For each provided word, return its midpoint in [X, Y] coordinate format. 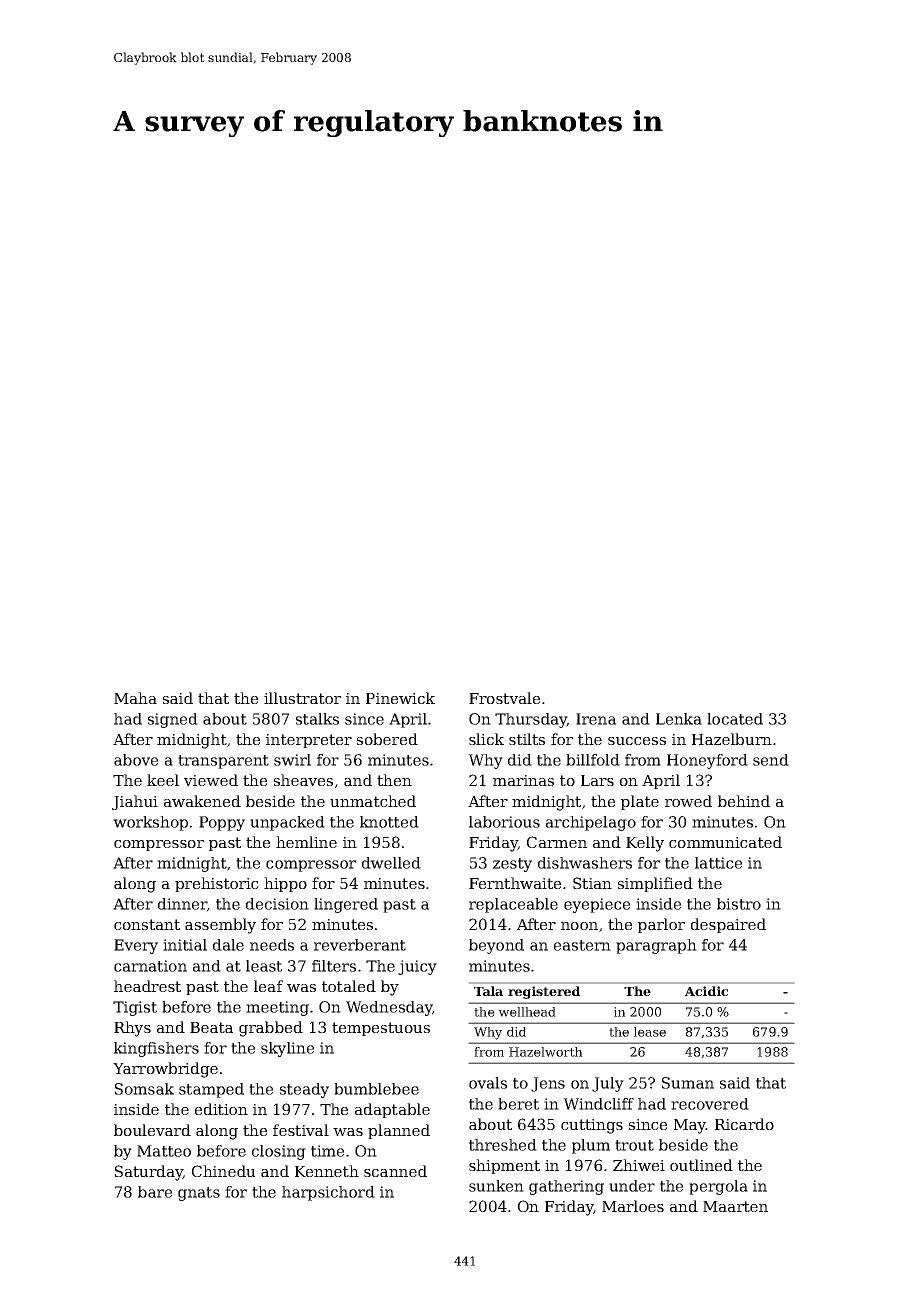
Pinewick [400, 698]
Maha [135, 698]
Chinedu [223, 1171]
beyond [496, 946]
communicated [725, 842]
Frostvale [504, 698]
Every [136, 946]
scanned [395, 1171]
